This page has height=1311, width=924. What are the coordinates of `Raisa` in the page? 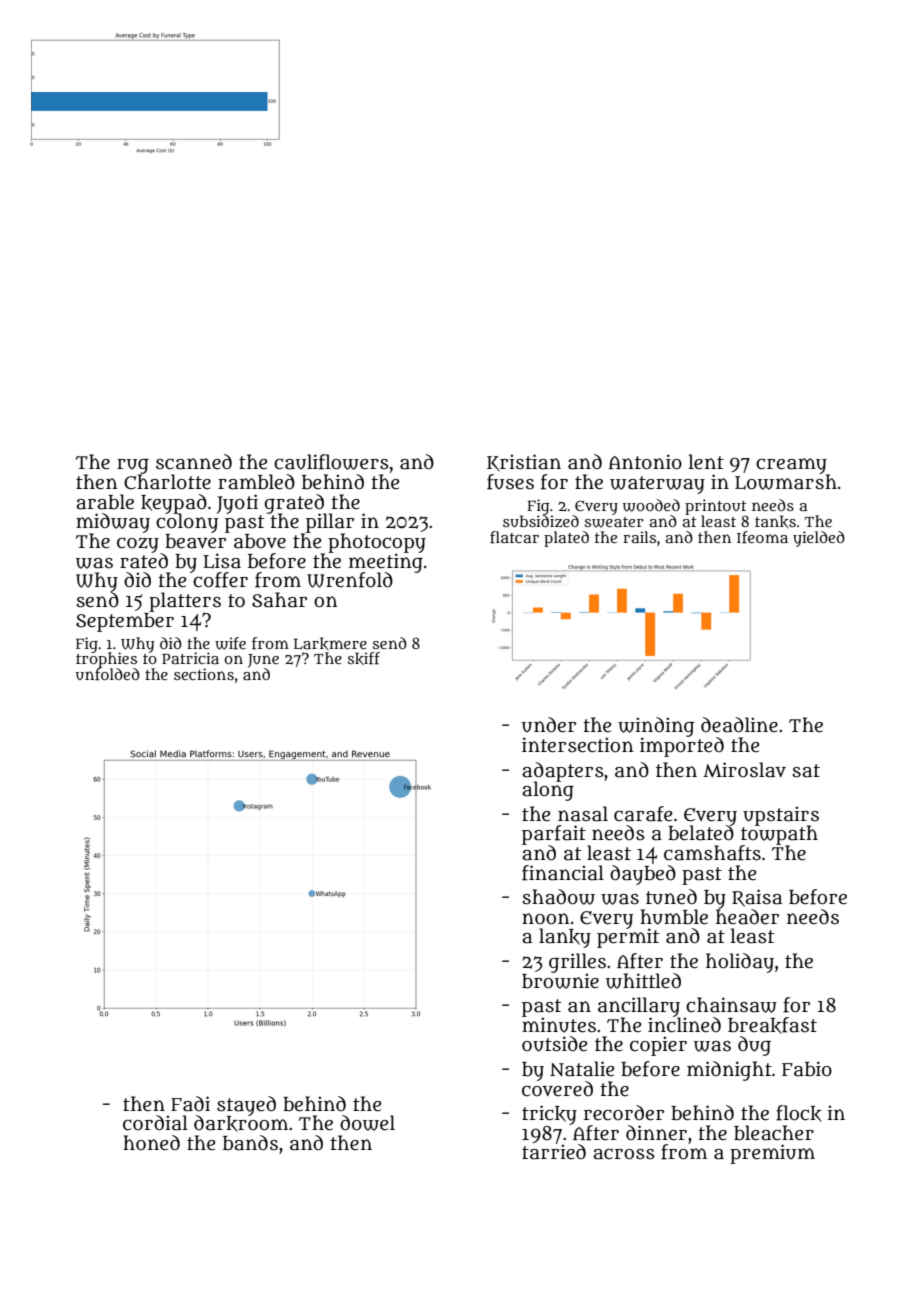 It's located at (757, 898).
